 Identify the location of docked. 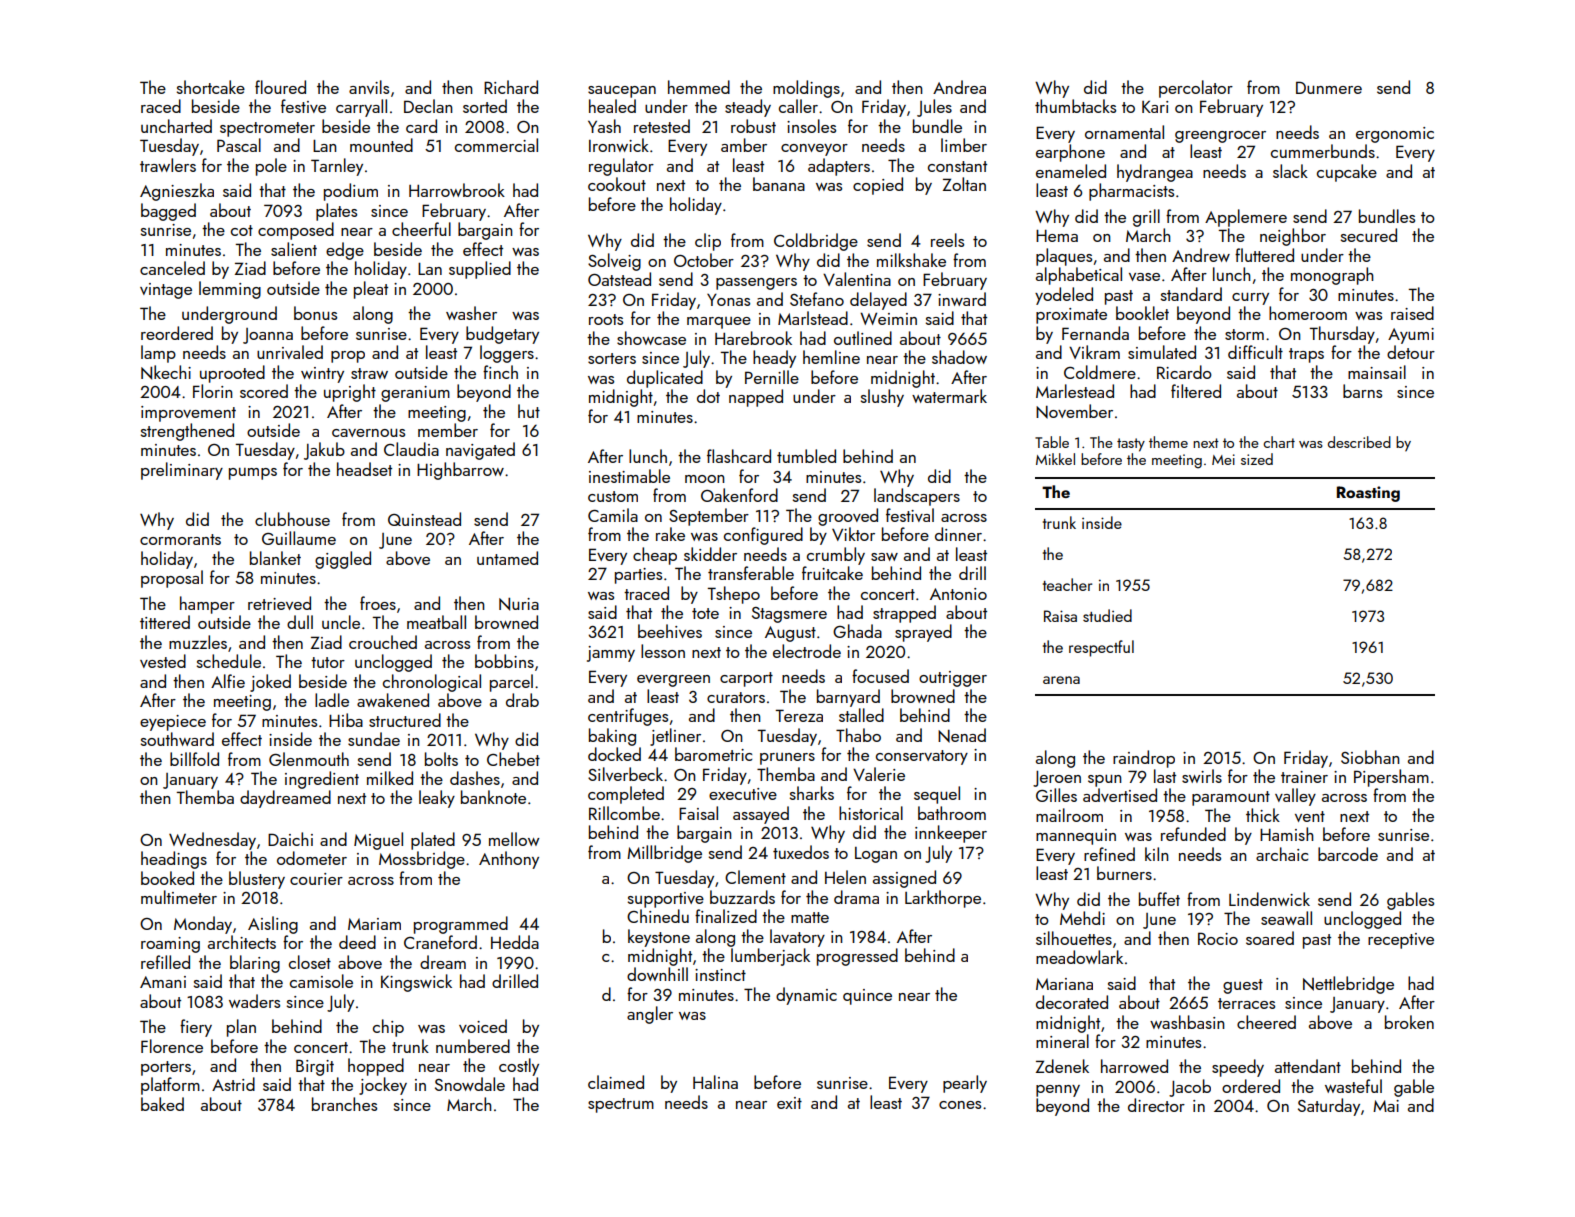
(614, 754).
